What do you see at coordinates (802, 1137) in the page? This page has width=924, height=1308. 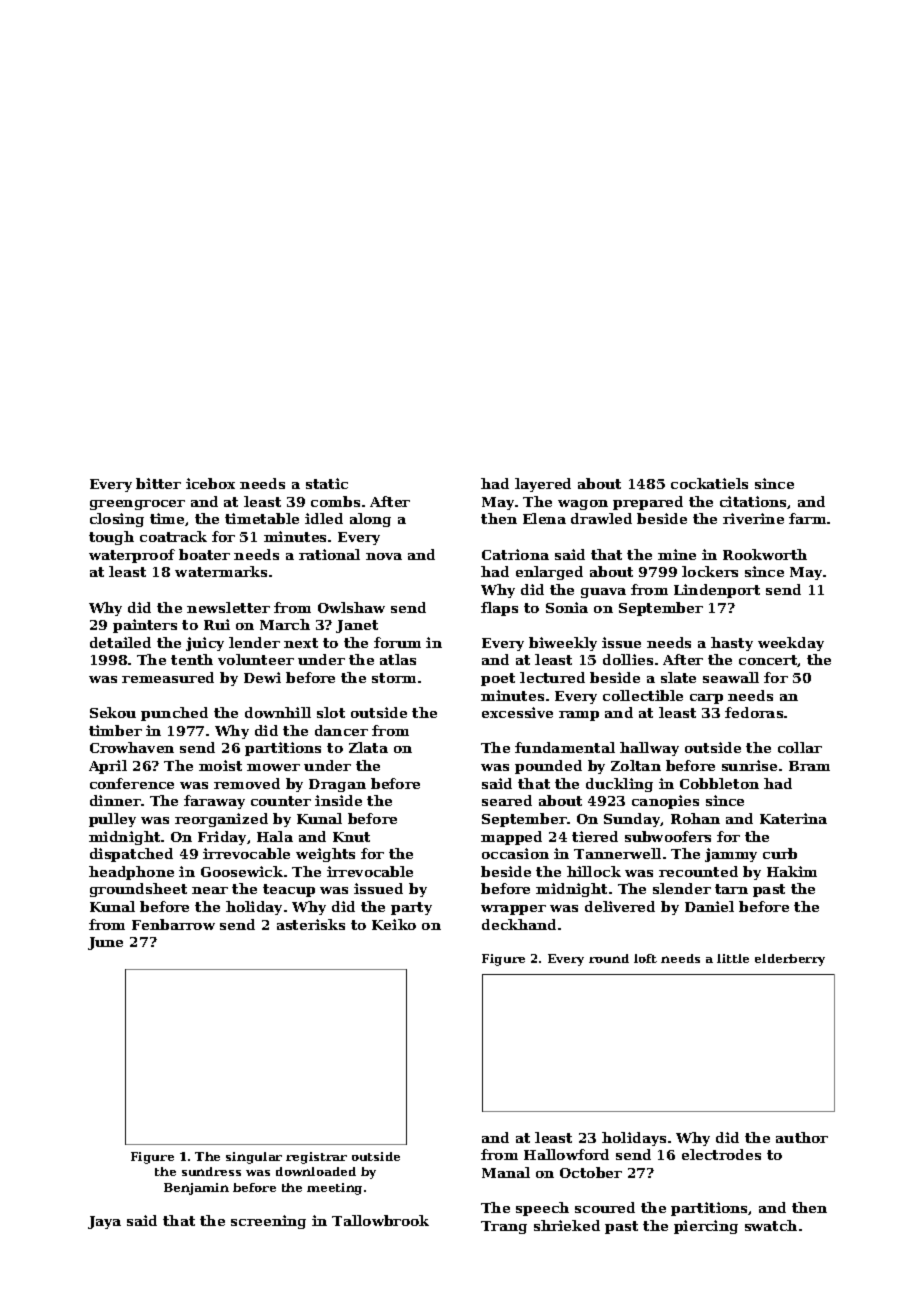 I see `author` at bounding box center [802, 1137].
